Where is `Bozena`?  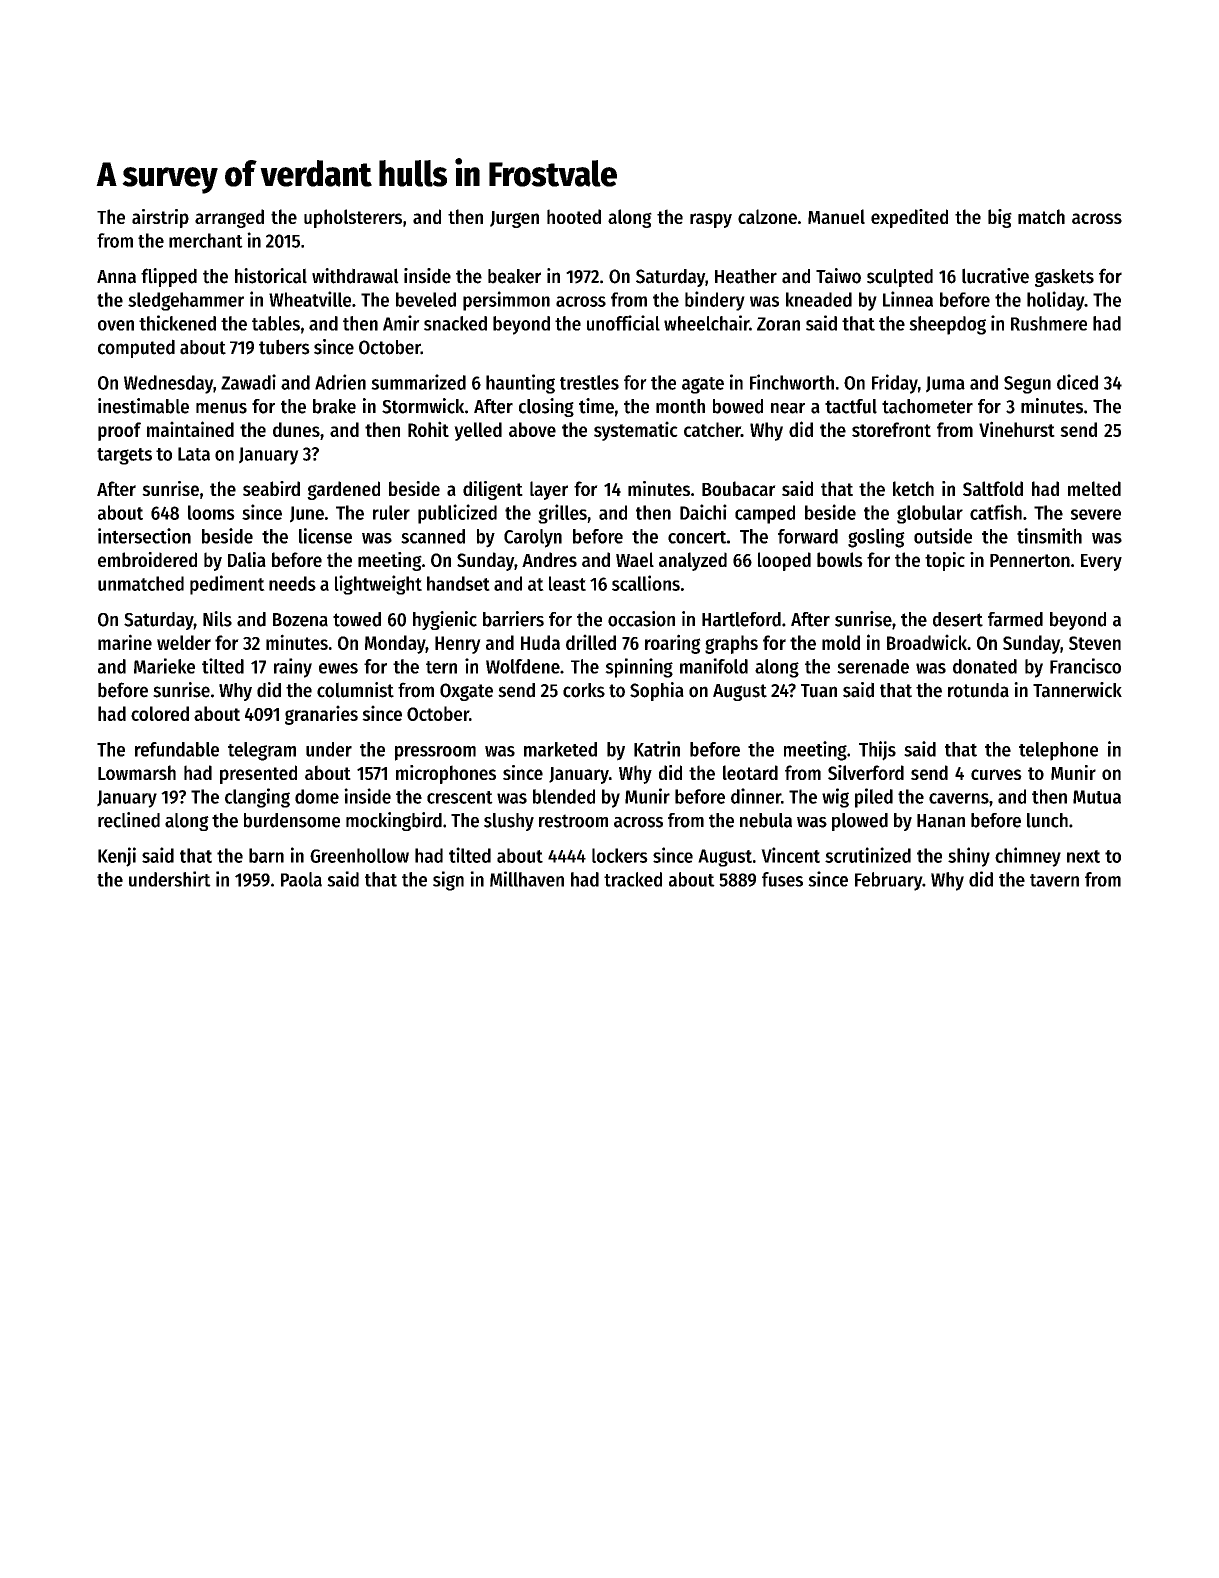 Bozena is located at coordinates (300, 620).
